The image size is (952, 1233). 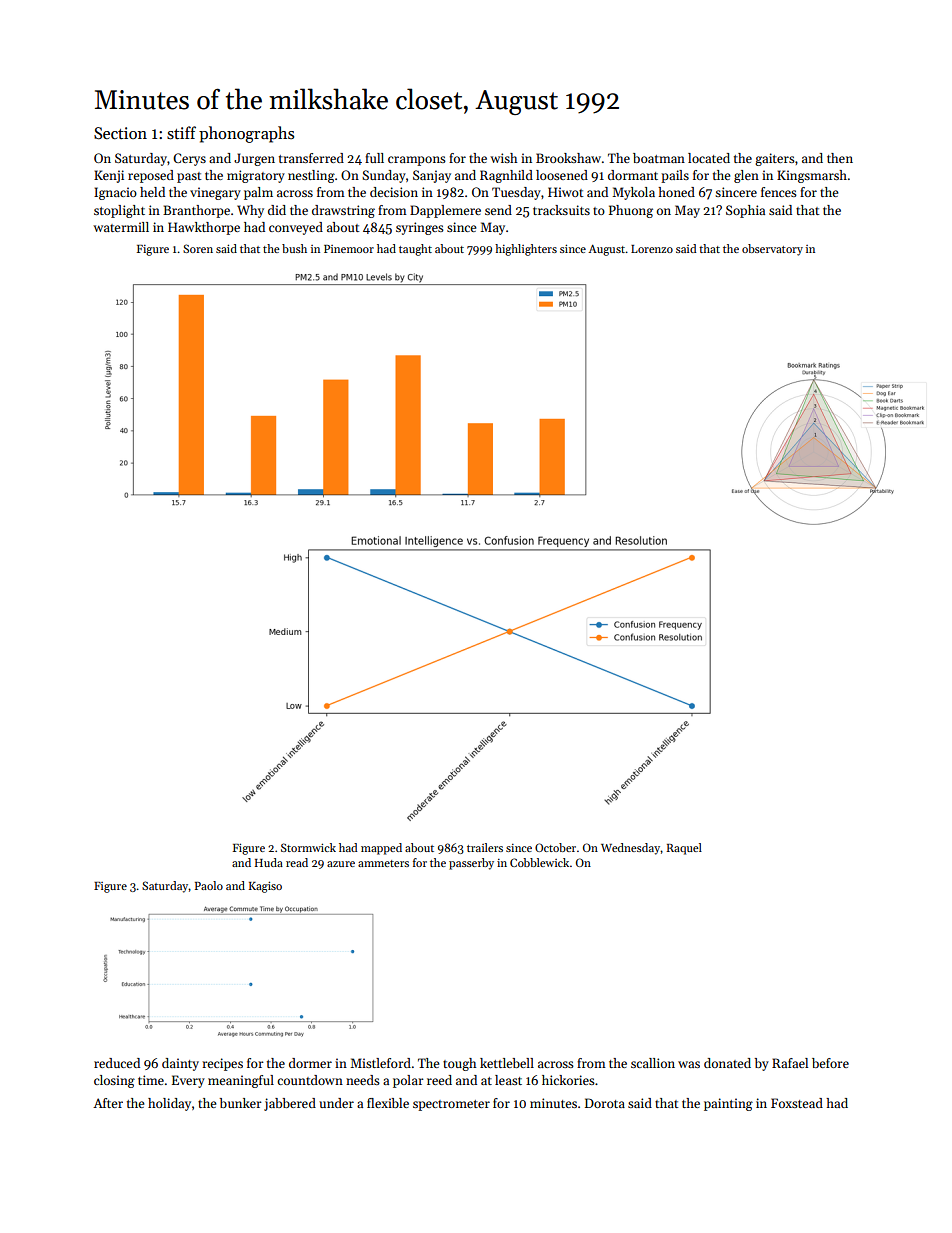 I want to click on Stormwick, so click(x=308, y=847).
